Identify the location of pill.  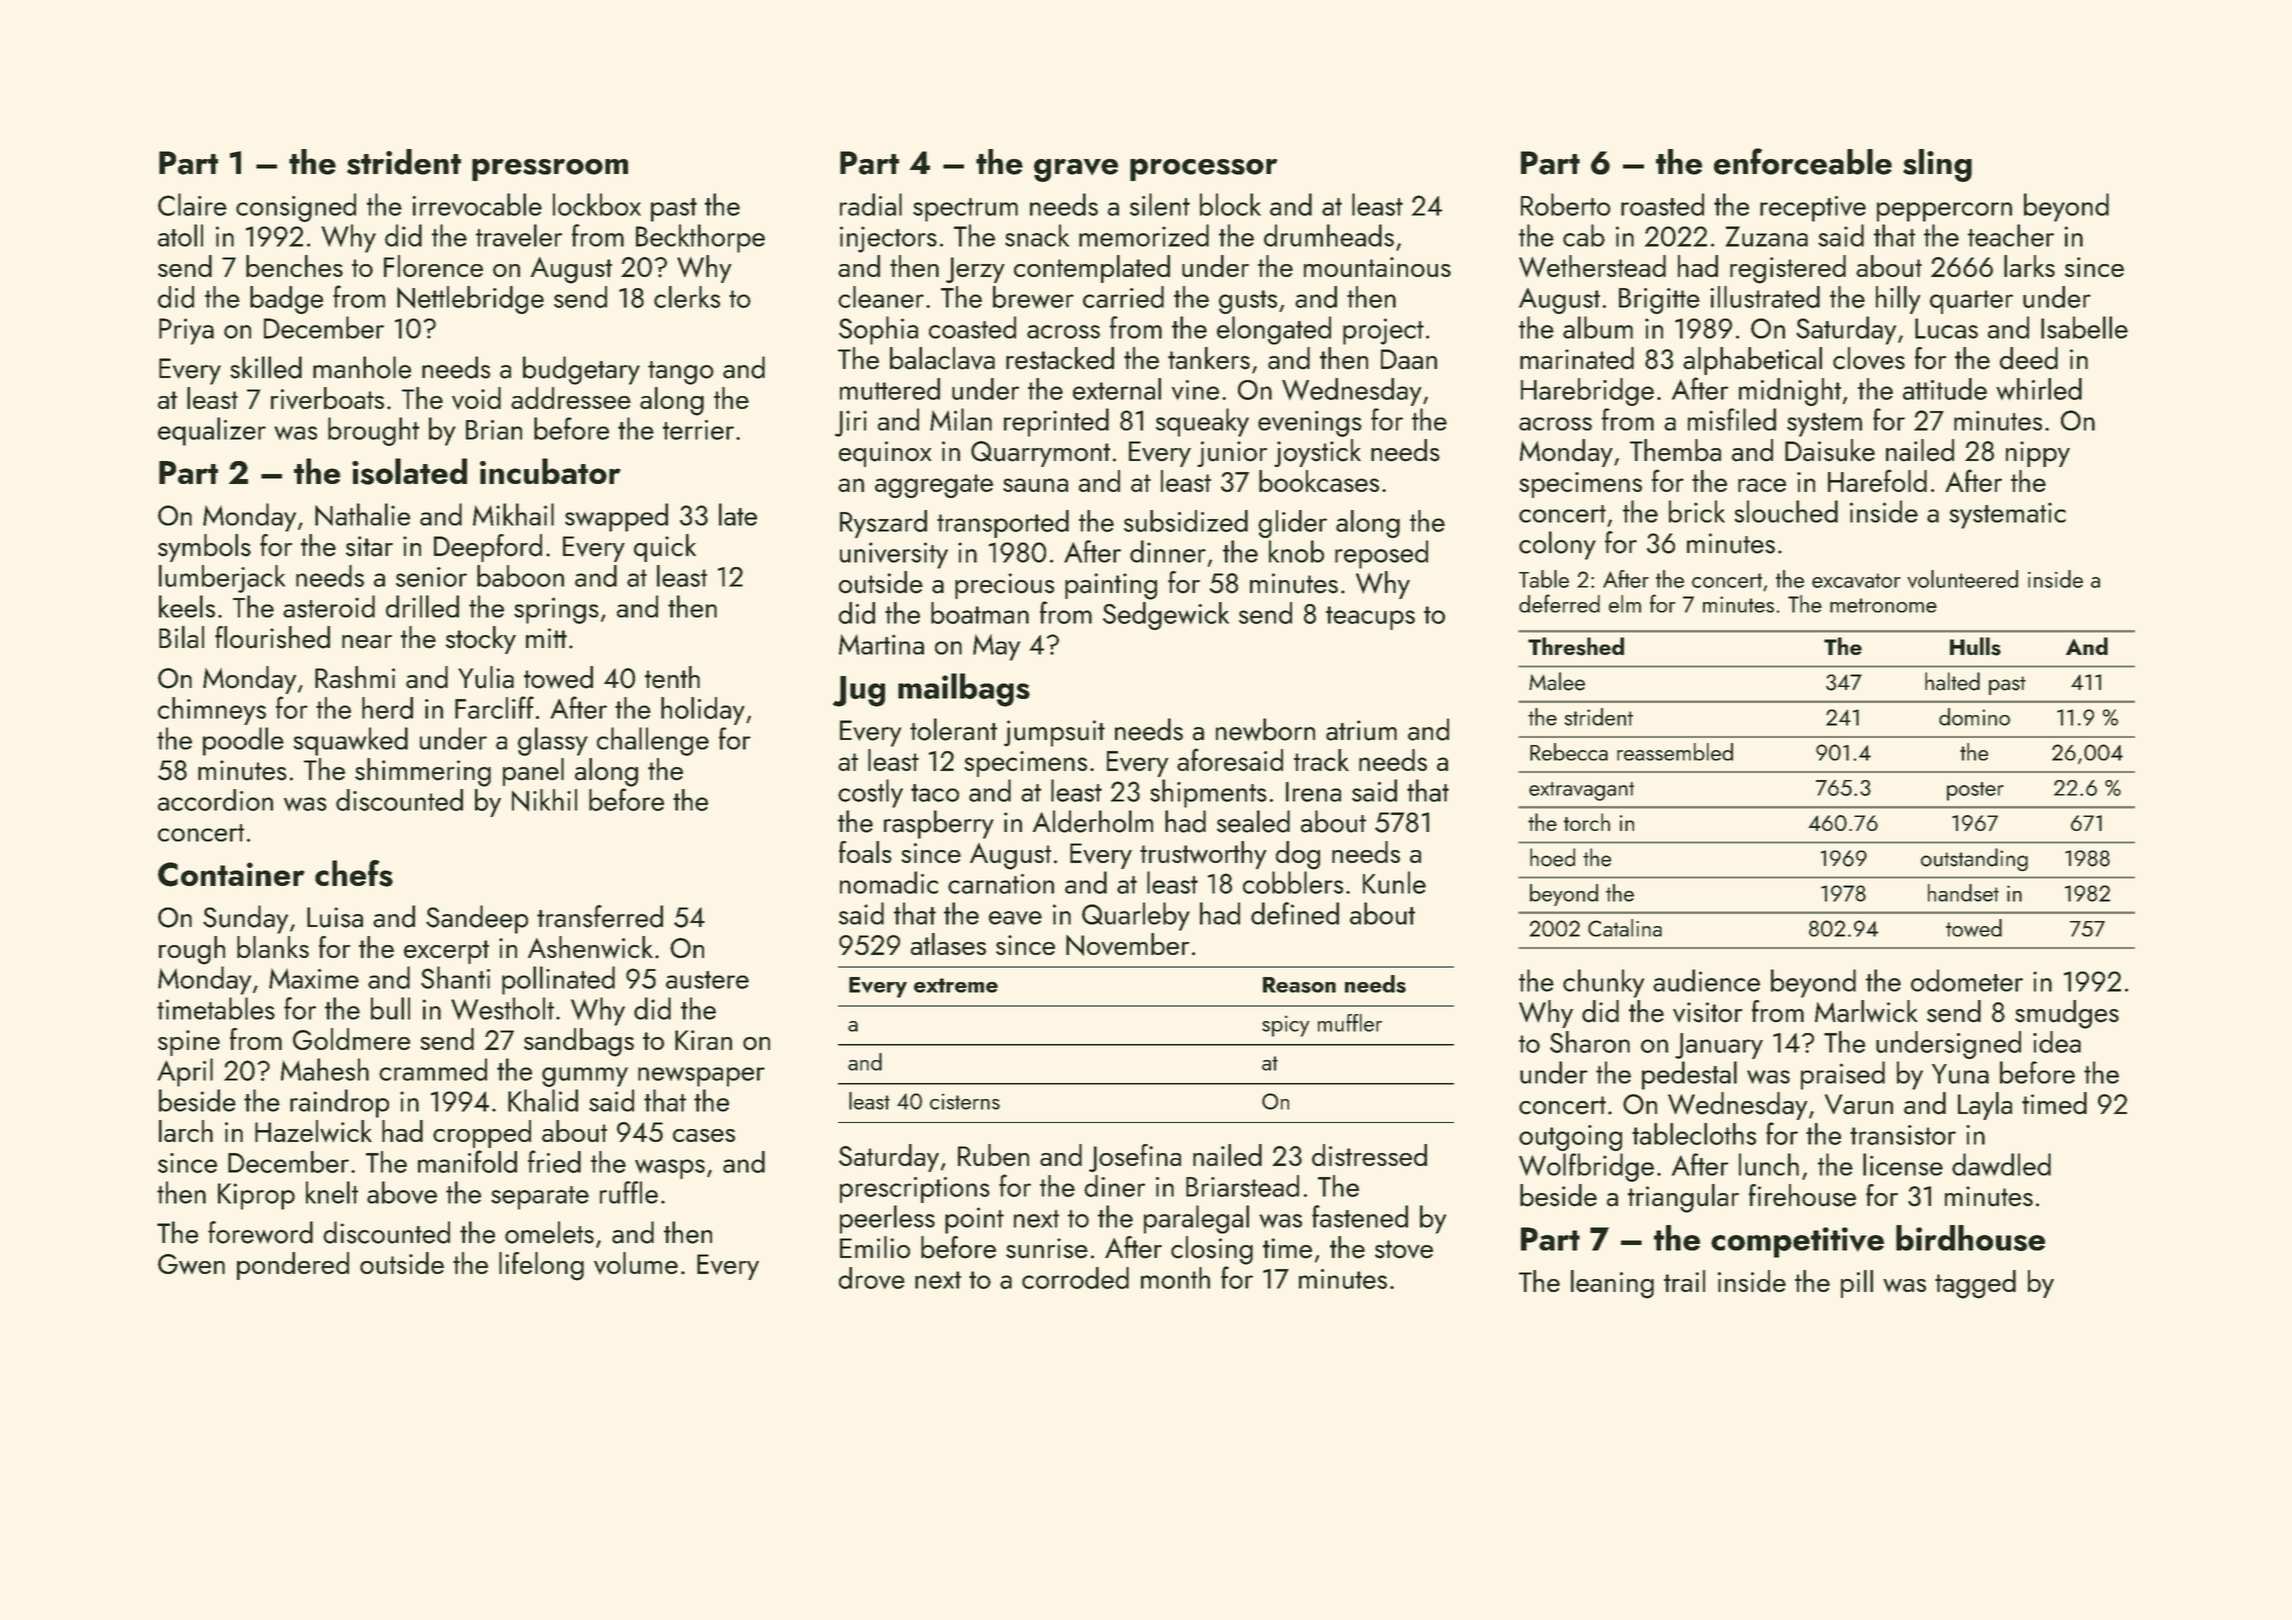
(1857, 1284).
